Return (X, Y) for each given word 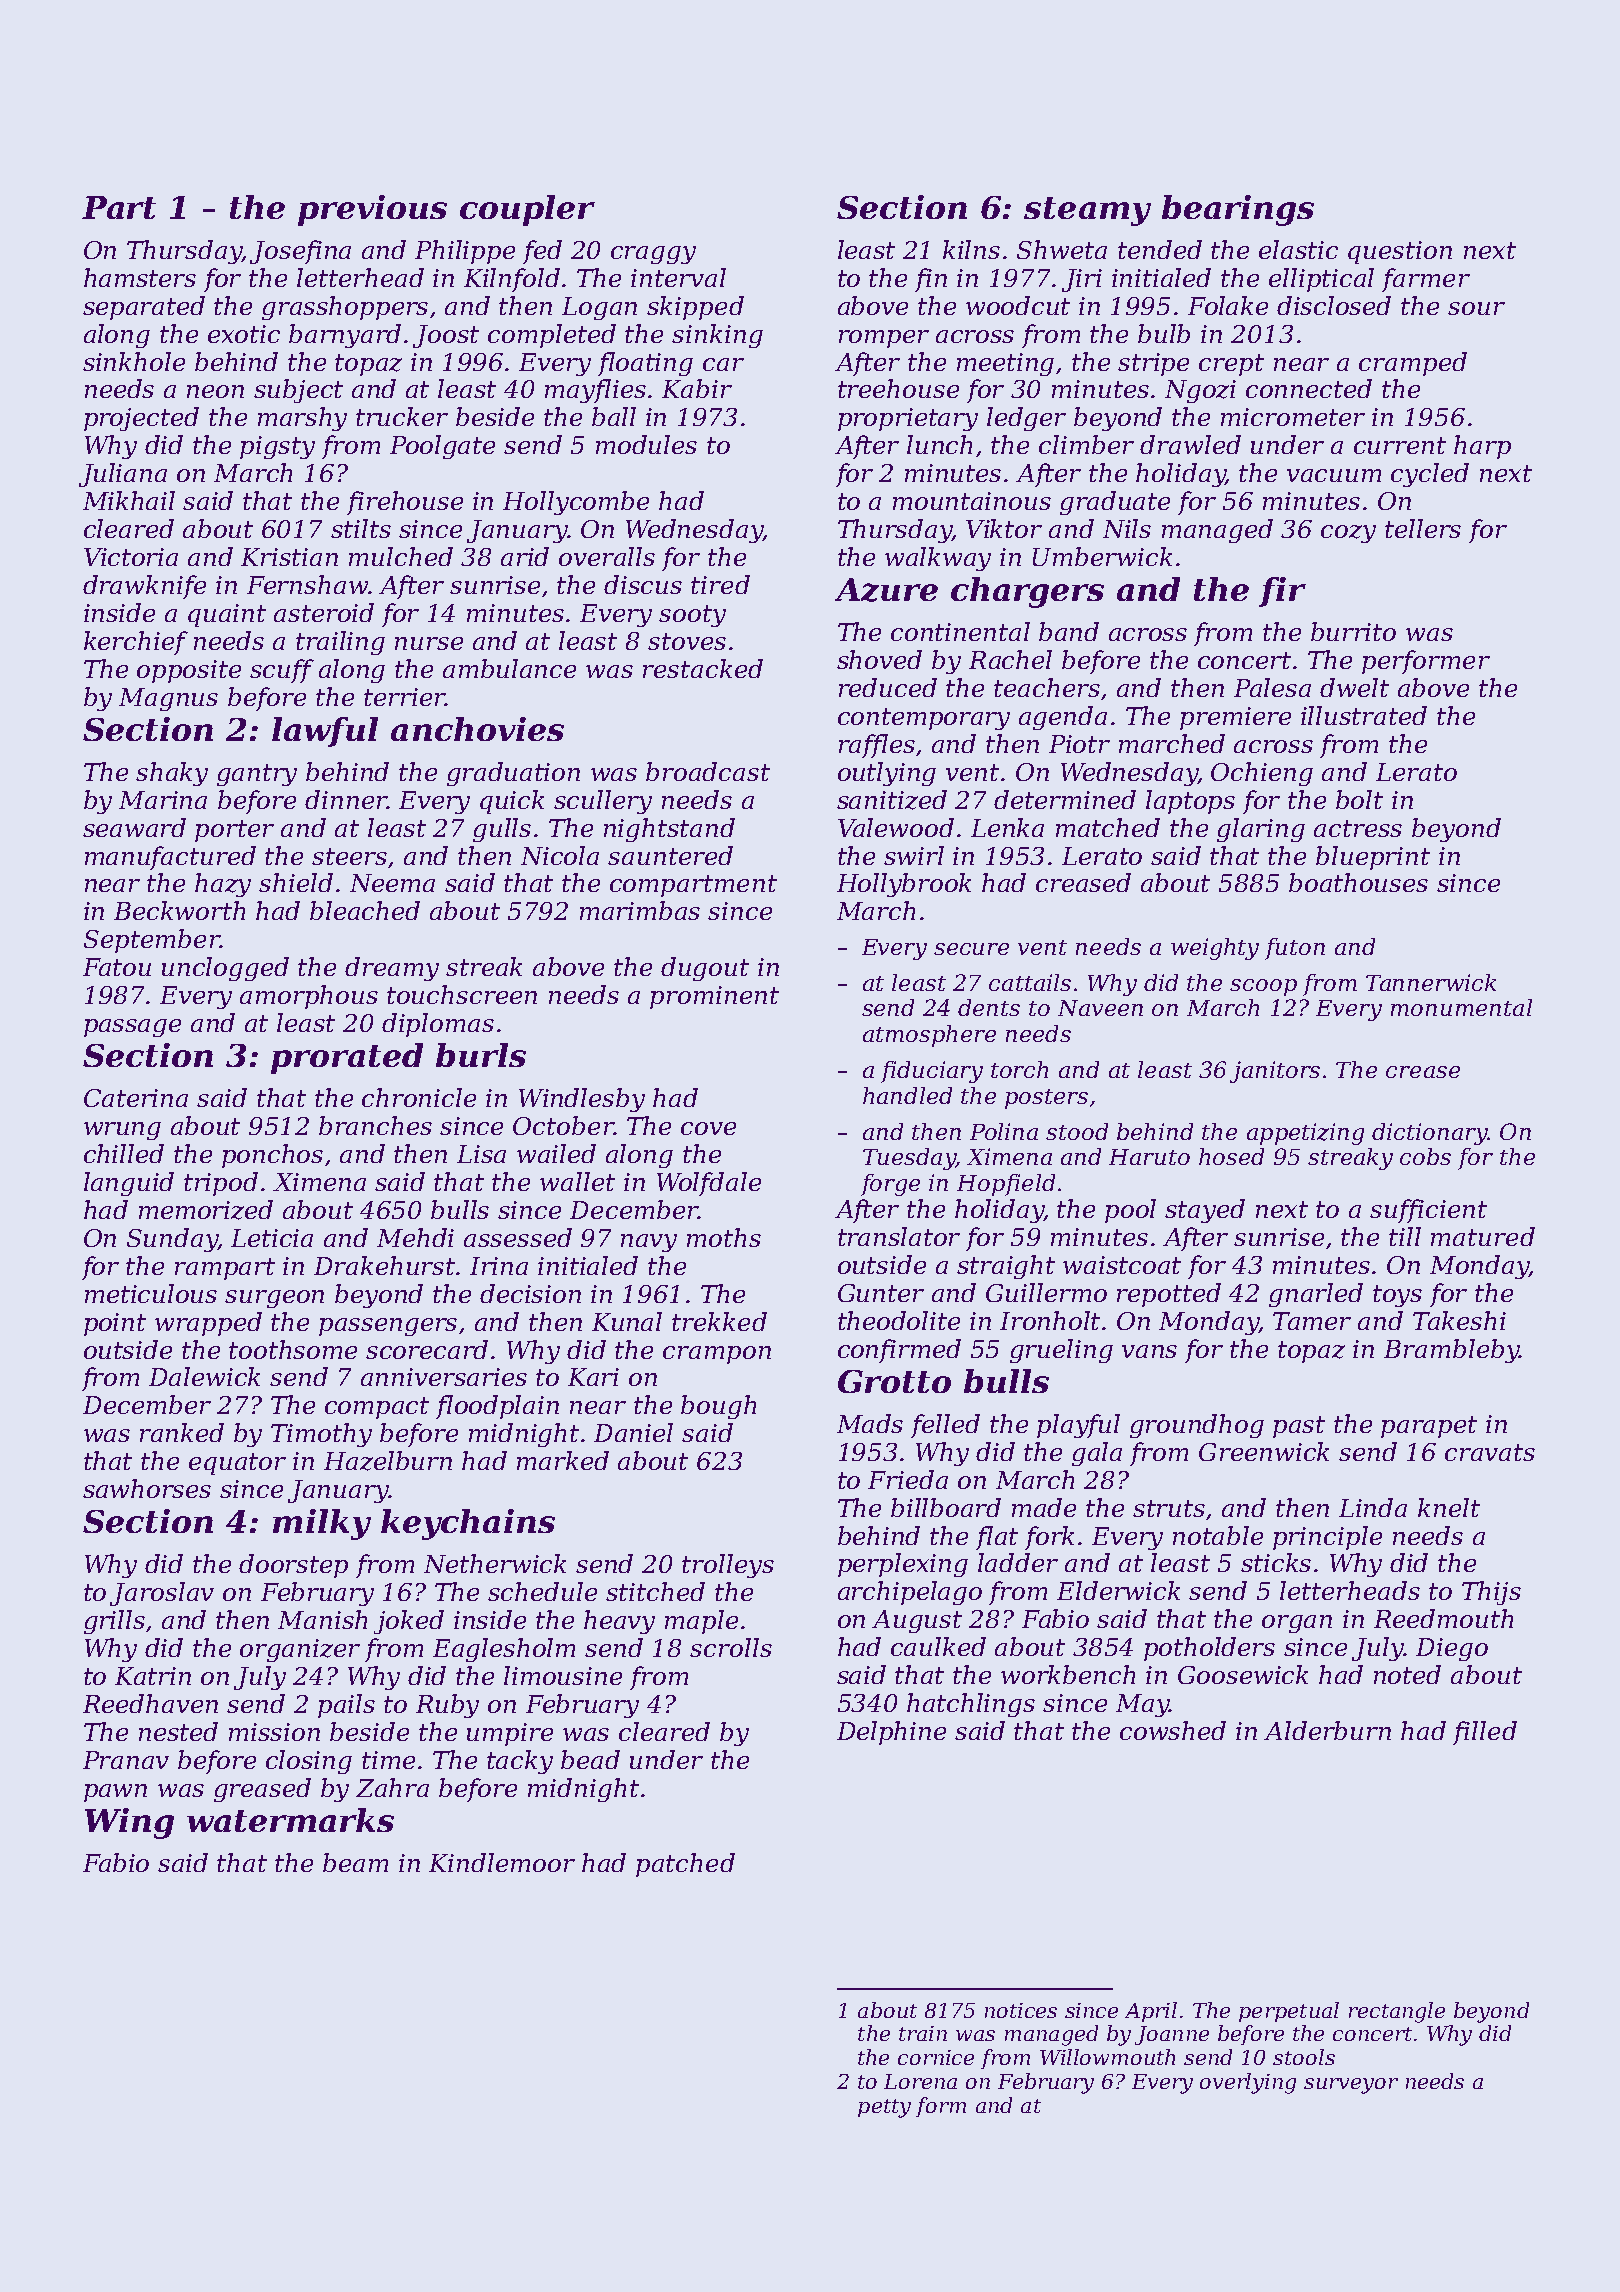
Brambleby (1451, 1351)
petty (884, 2108)
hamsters (140, 277)
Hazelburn (388, 1461)
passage (132, 1028)
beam (355, 1862)
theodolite (899, 1320)
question (1400, 252)
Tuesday (909, 1159)
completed (552, 336)
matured (1483, 1236)
